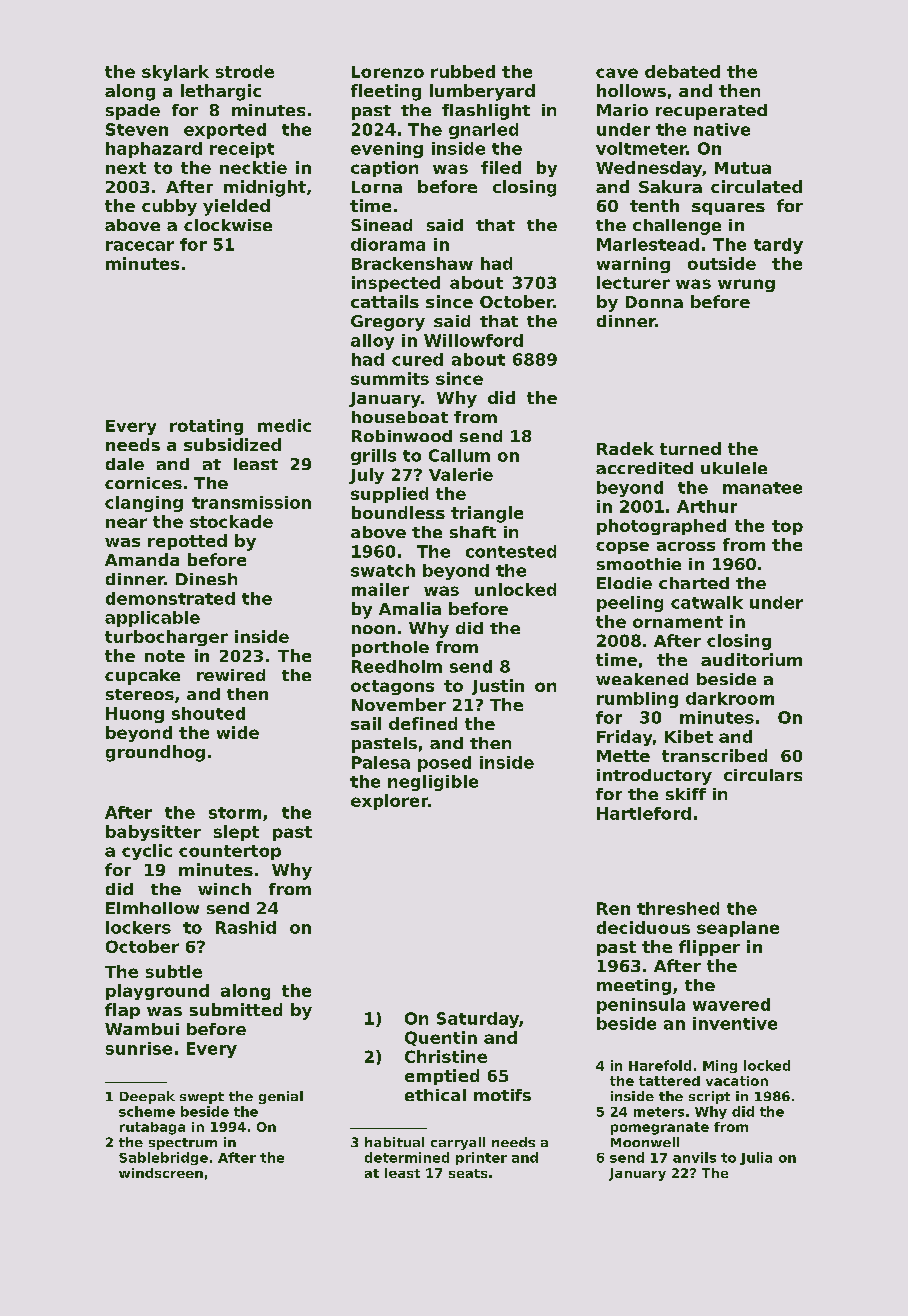  What do you see at coordinates (501, 167) in the screenshot?
I see `filed` at bounding box center [501, 167].
